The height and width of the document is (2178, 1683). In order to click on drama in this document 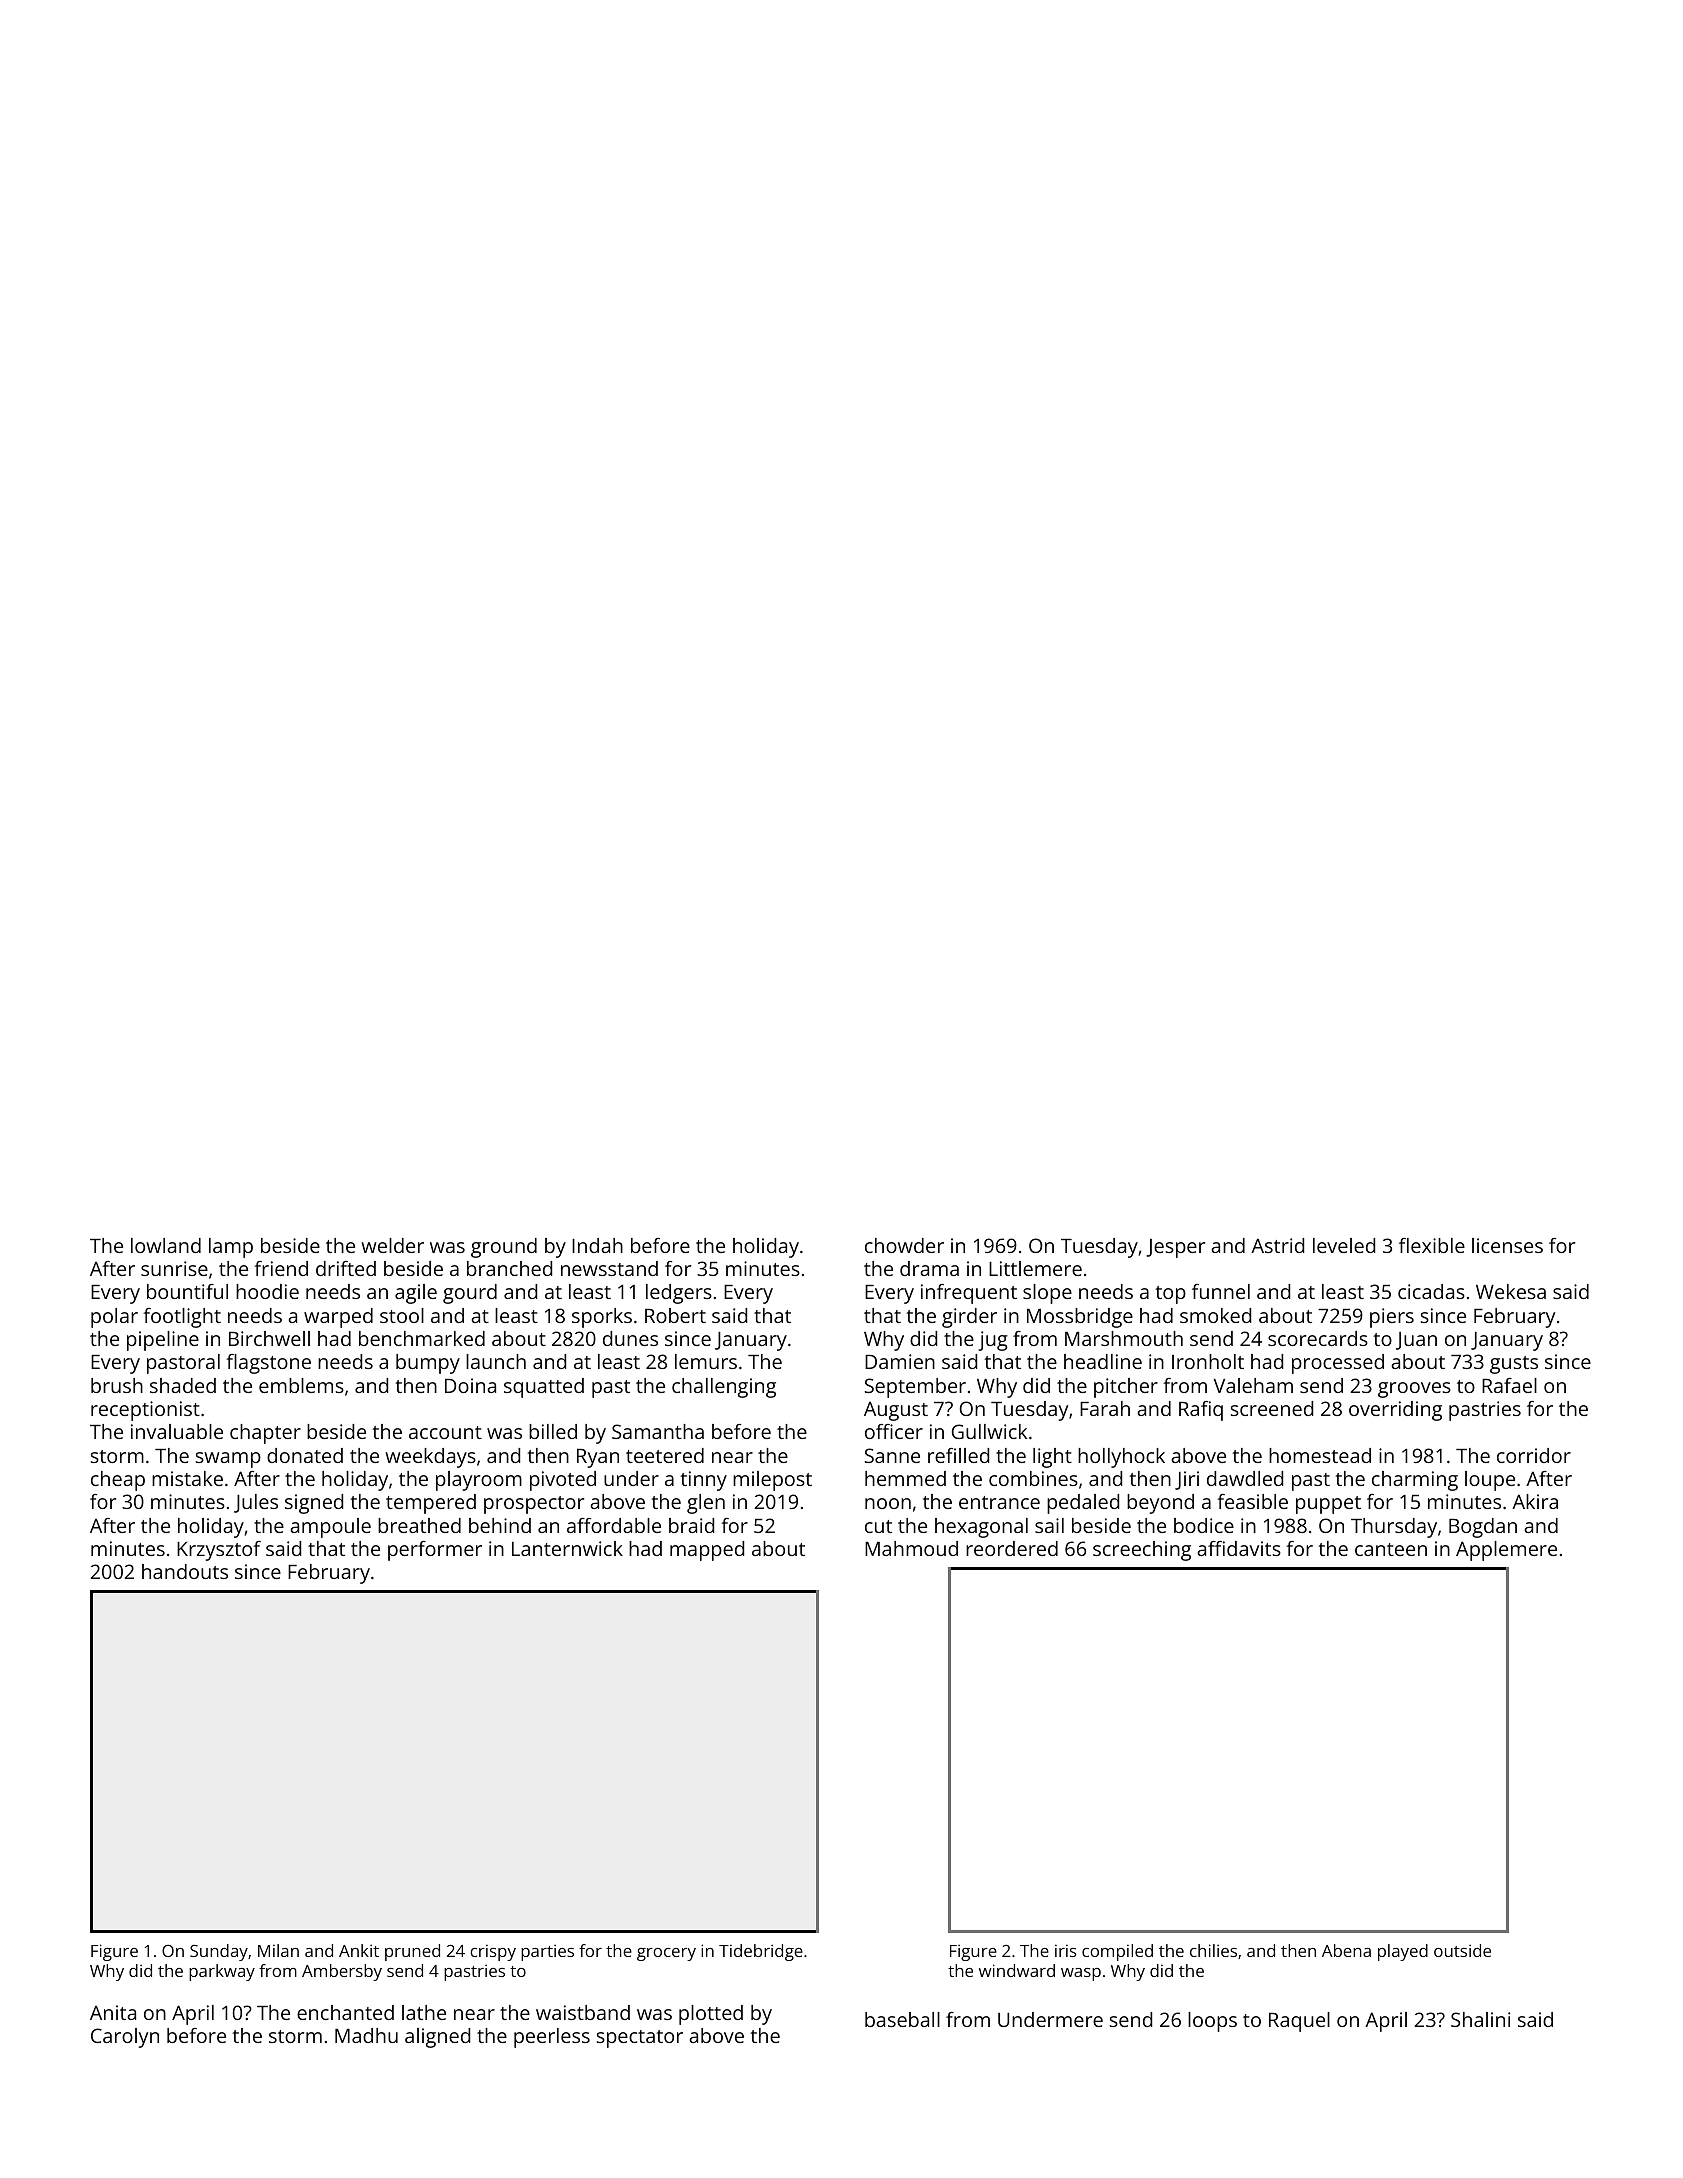, I will do `click(929, 1268)`.
